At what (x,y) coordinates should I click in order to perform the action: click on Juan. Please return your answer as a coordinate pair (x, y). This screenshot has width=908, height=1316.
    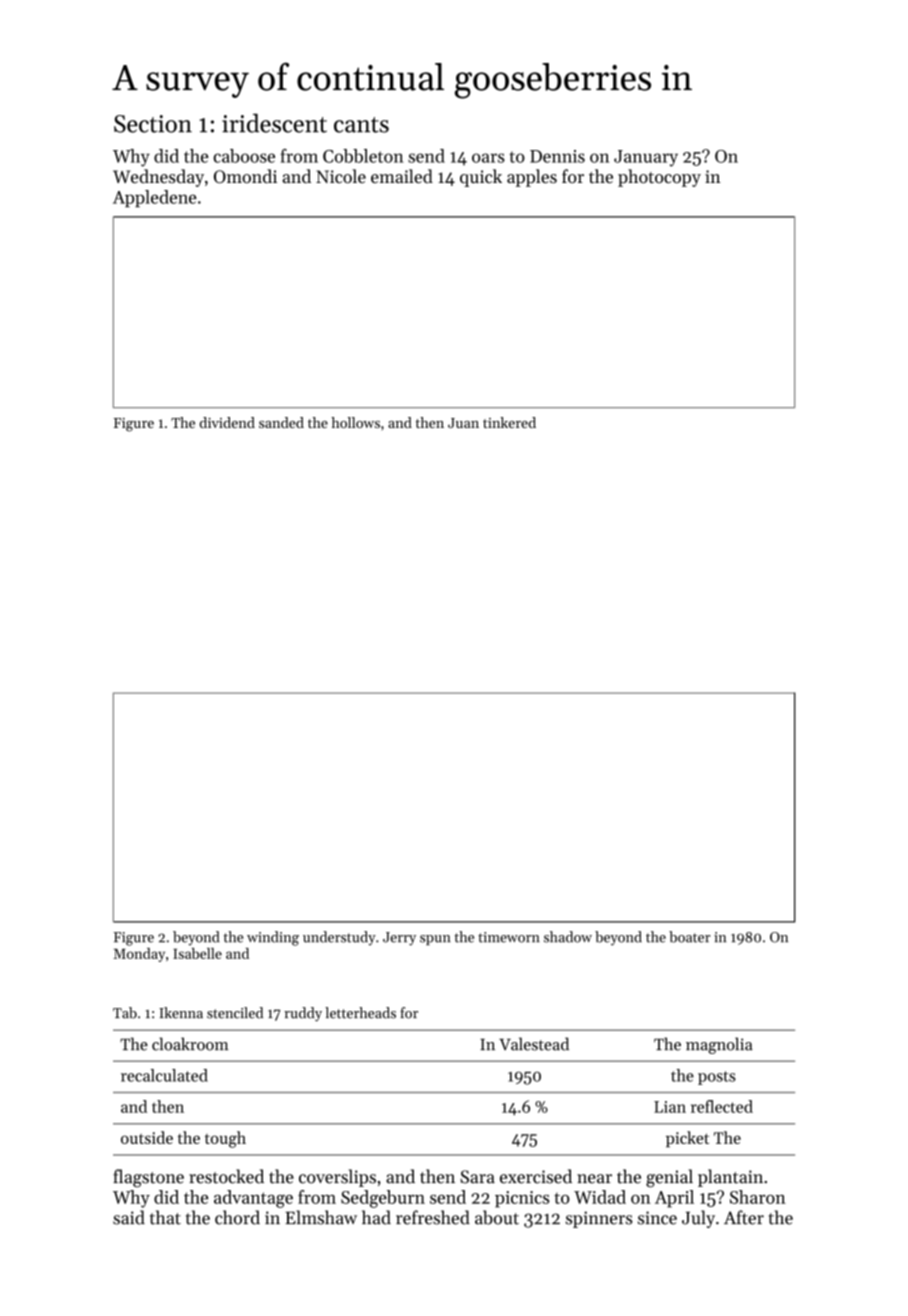
    Looking at the image, I should click on (463, 423).
